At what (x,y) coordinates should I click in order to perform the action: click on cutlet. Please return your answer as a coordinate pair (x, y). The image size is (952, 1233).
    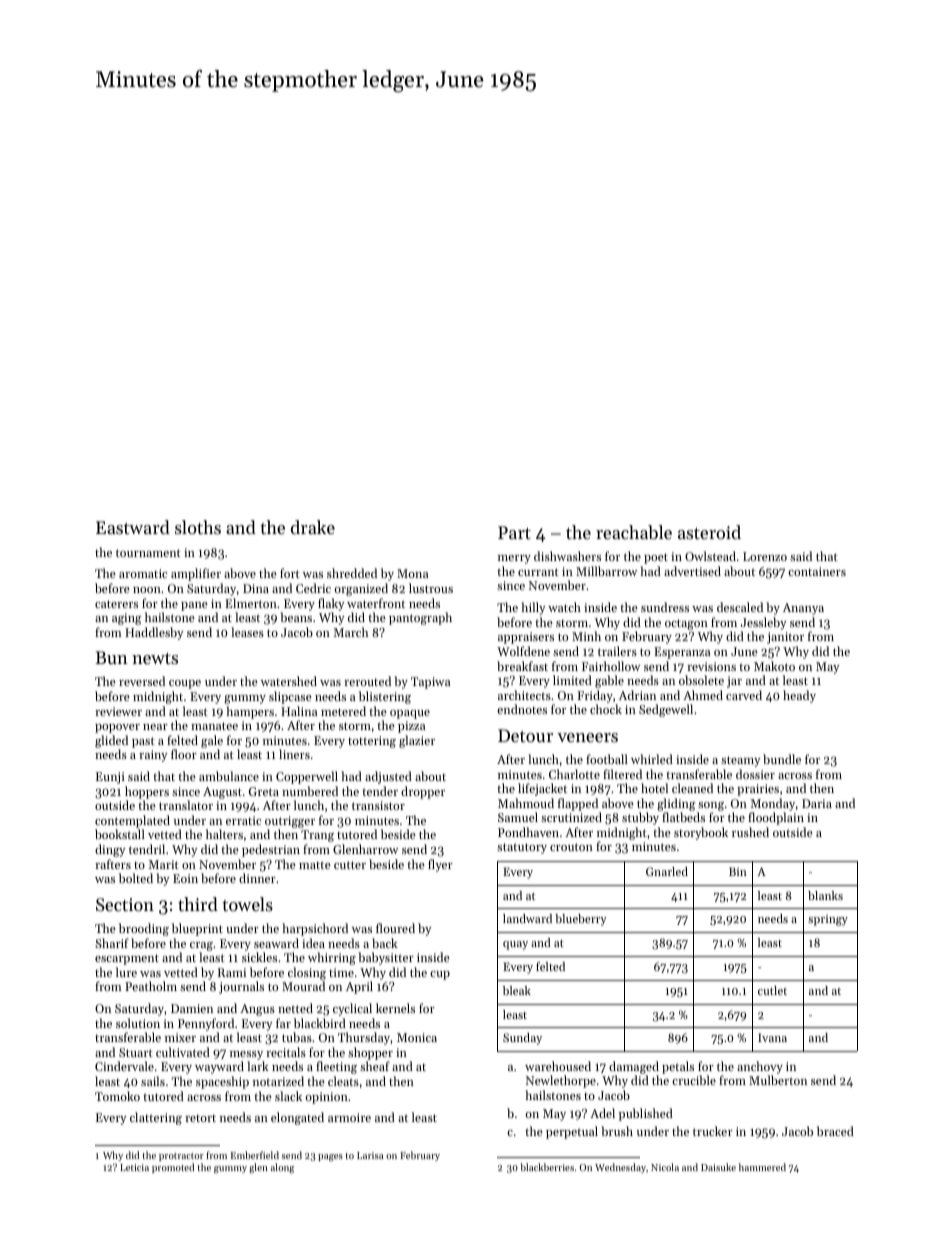
    Looking at the image, I should click on (772, 990).
